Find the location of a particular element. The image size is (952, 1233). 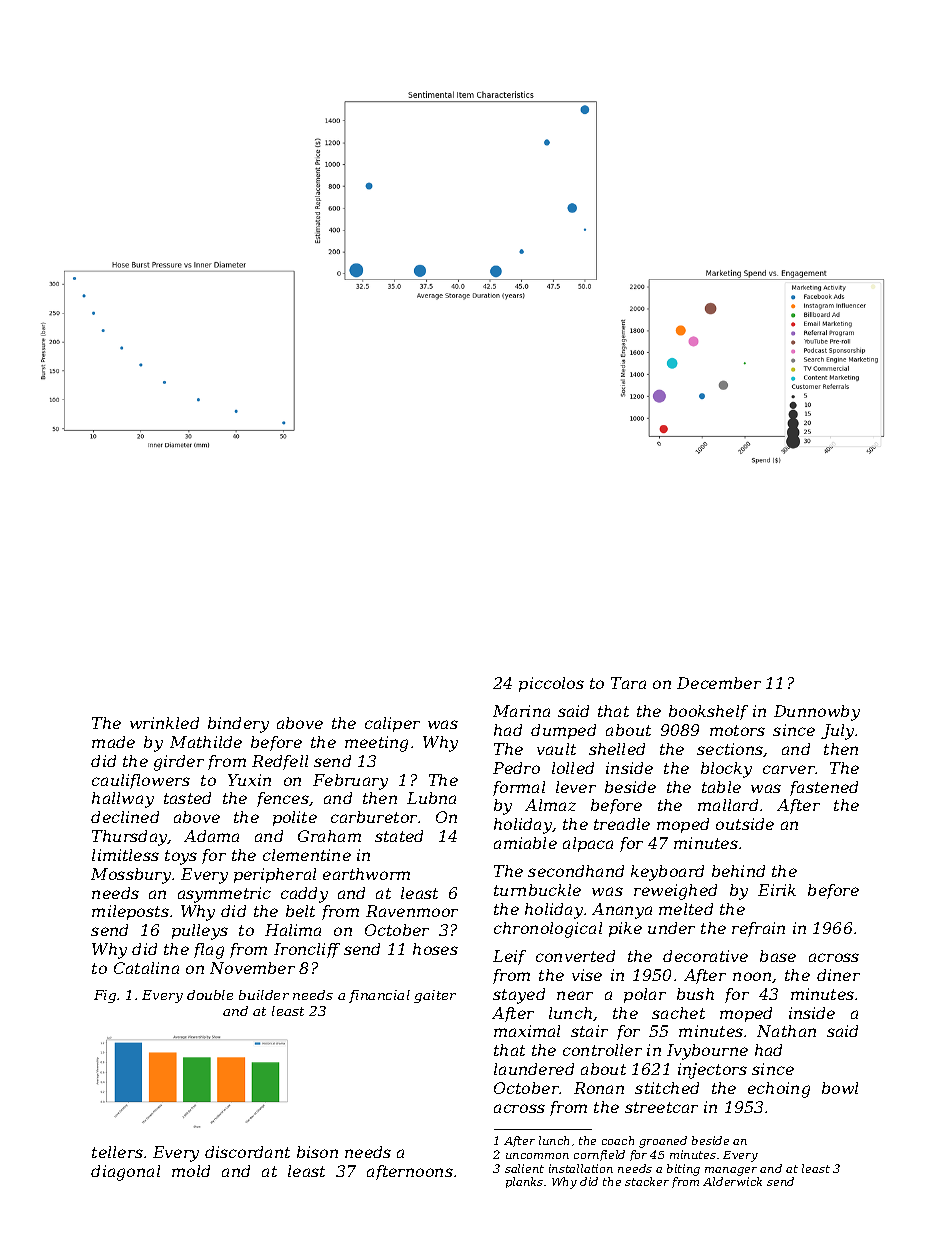

fastened is located at coordinates (824, 788).
